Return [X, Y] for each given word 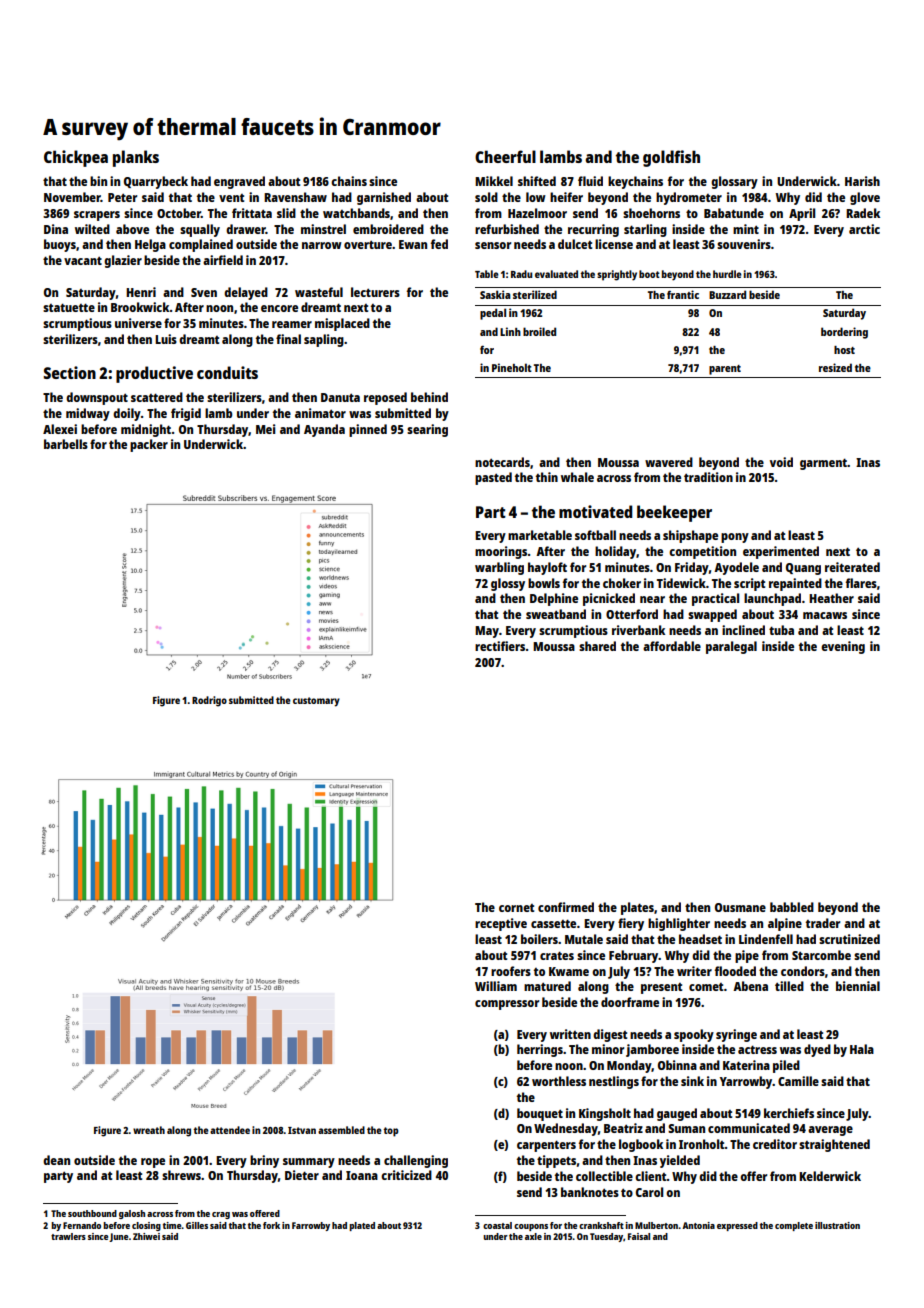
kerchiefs [789, 1113]
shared [597, 646]
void [781, 462]
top [391, 1132]
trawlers [68, 1236]
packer [149, 445]
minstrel [323, 229]
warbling [499, 568]
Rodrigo [209, 701]
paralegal [731, 647]
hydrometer [689, 198]
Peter [122, 197]
